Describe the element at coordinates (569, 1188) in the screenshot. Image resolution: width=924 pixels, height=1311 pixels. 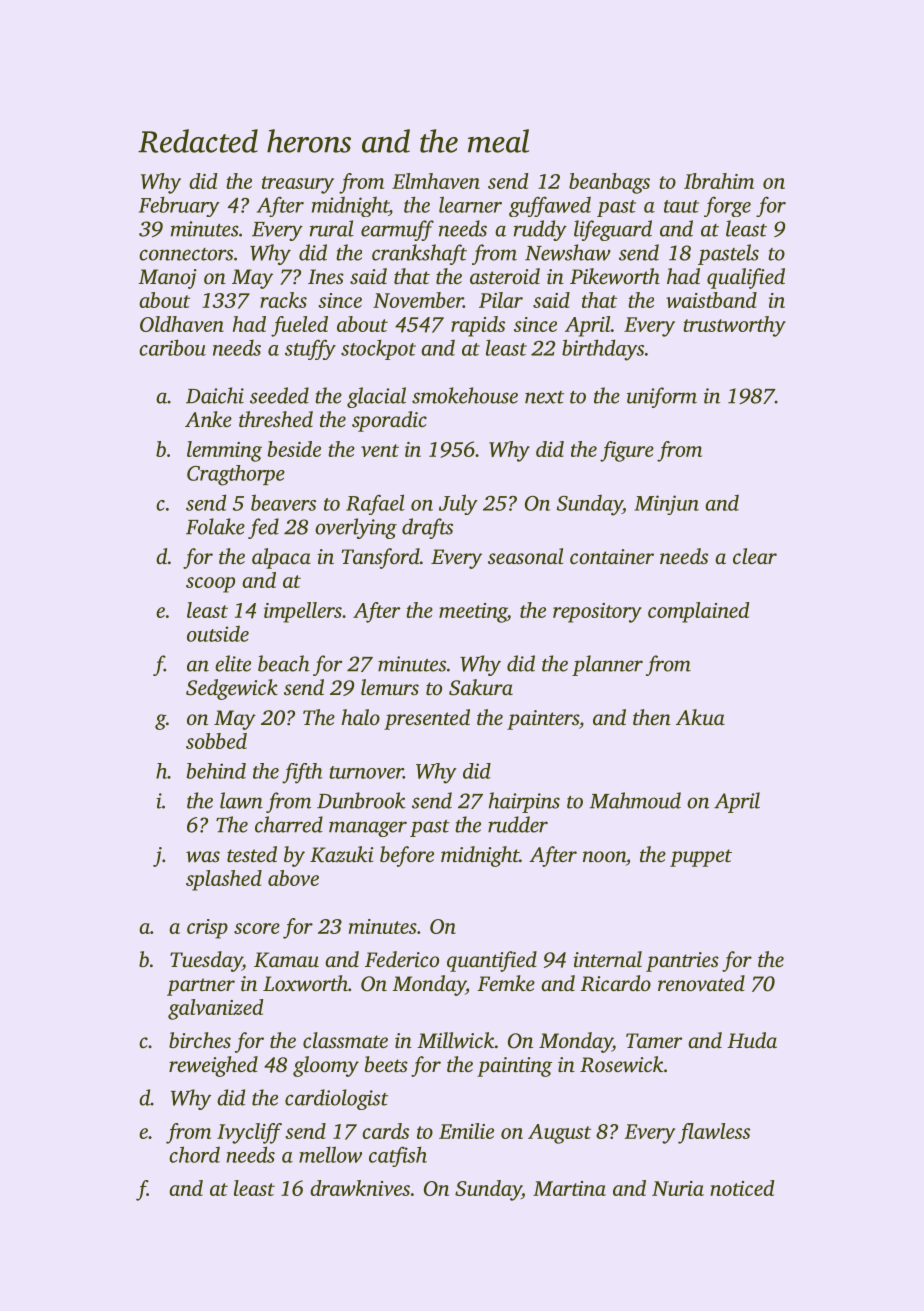
I see `Martina` at that location.
